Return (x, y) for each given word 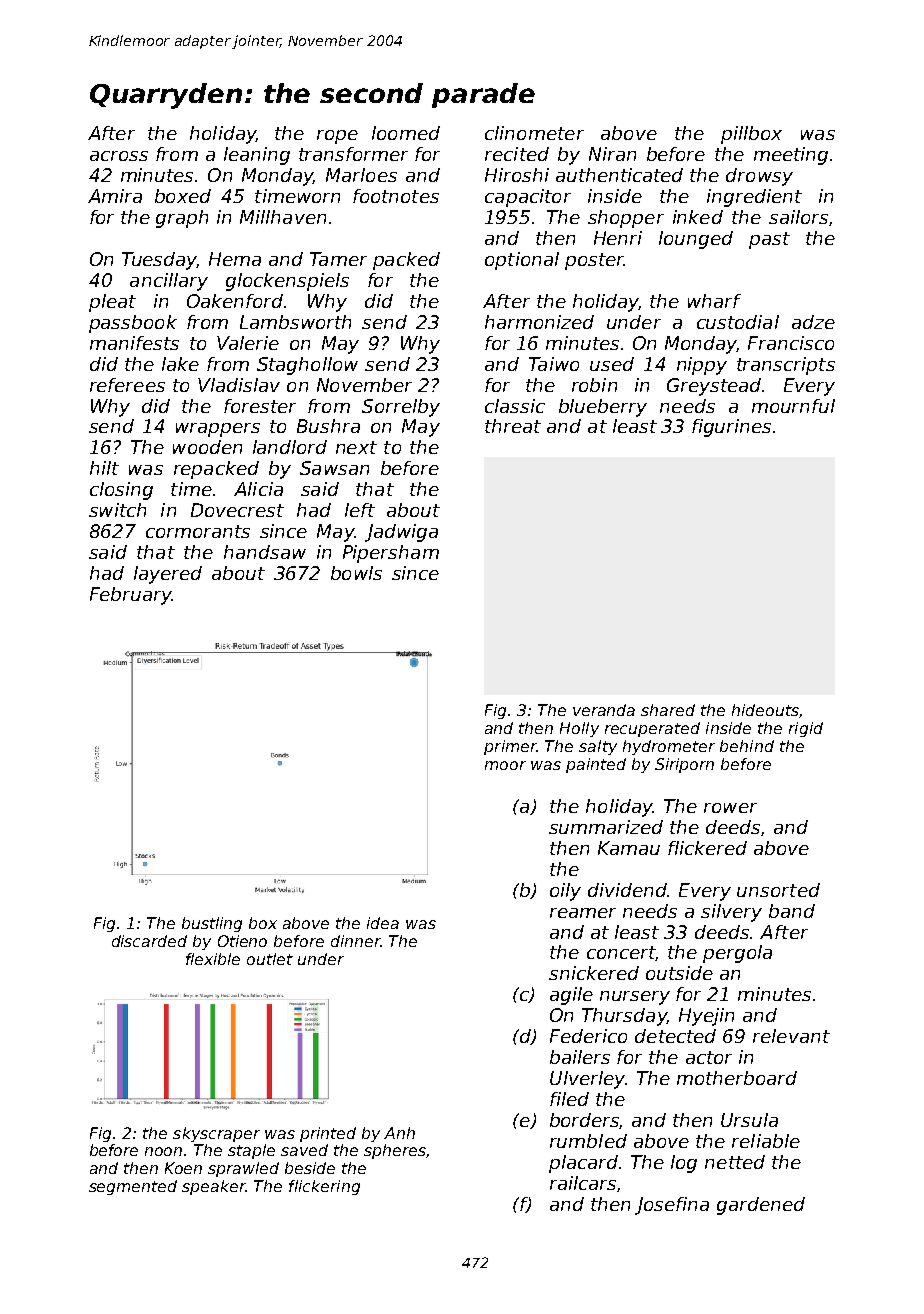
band (792, 911)
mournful (793, 406)
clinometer (534, 133)
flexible (213, 959)
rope (337, 137)
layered (168, 575)
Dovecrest (237, 510)
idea (383, 923)
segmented (133, 1187)
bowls (356, 573)
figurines (731, 428)
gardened (761, 1206)
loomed (406, 133)
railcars (583, 1183)
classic (515, 406)
